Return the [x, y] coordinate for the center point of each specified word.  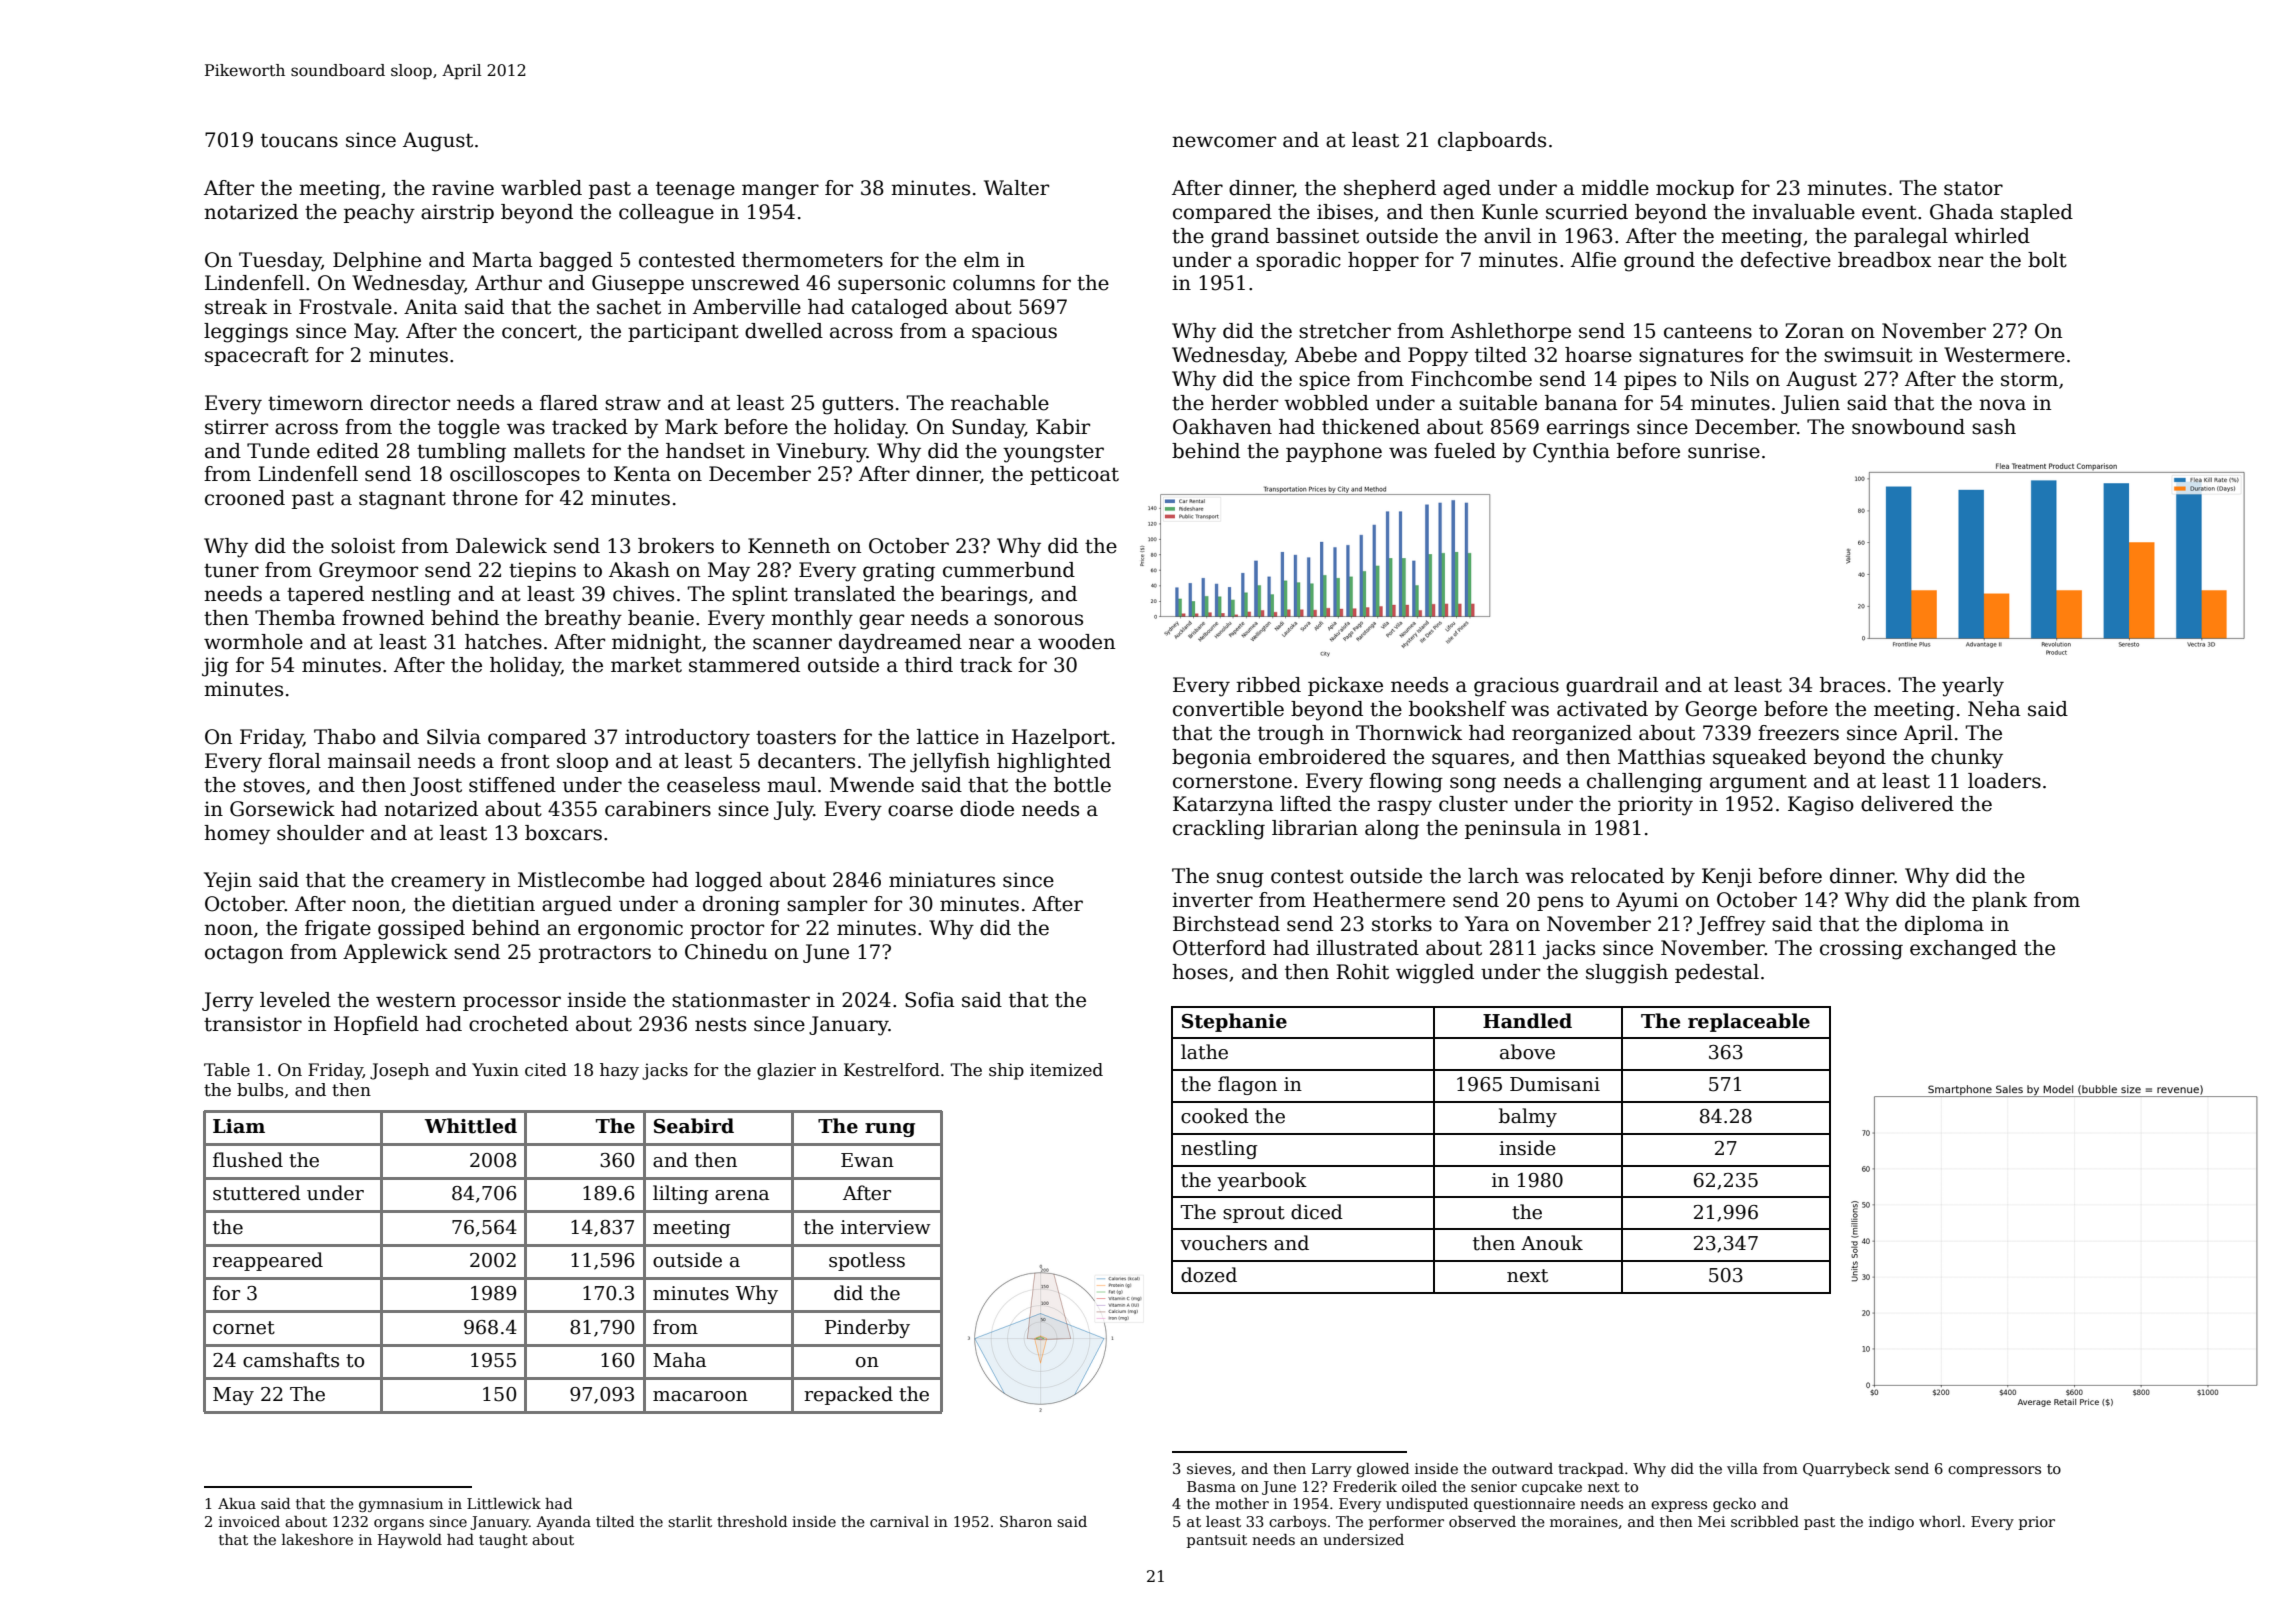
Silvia [454, 737]
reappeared [268, 1261]
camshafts [291, 1360]
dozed [1209, 1275]
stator [1973, 188]
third [929, 665]
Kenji [1727, 878]
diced [1317, 1212]
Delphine [377, 261]
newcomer [1224, 142]
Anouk [1552, 1243]
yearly [1973, 687]
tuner [231, 571]
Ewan [867, 1160]
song [1473, 785]
